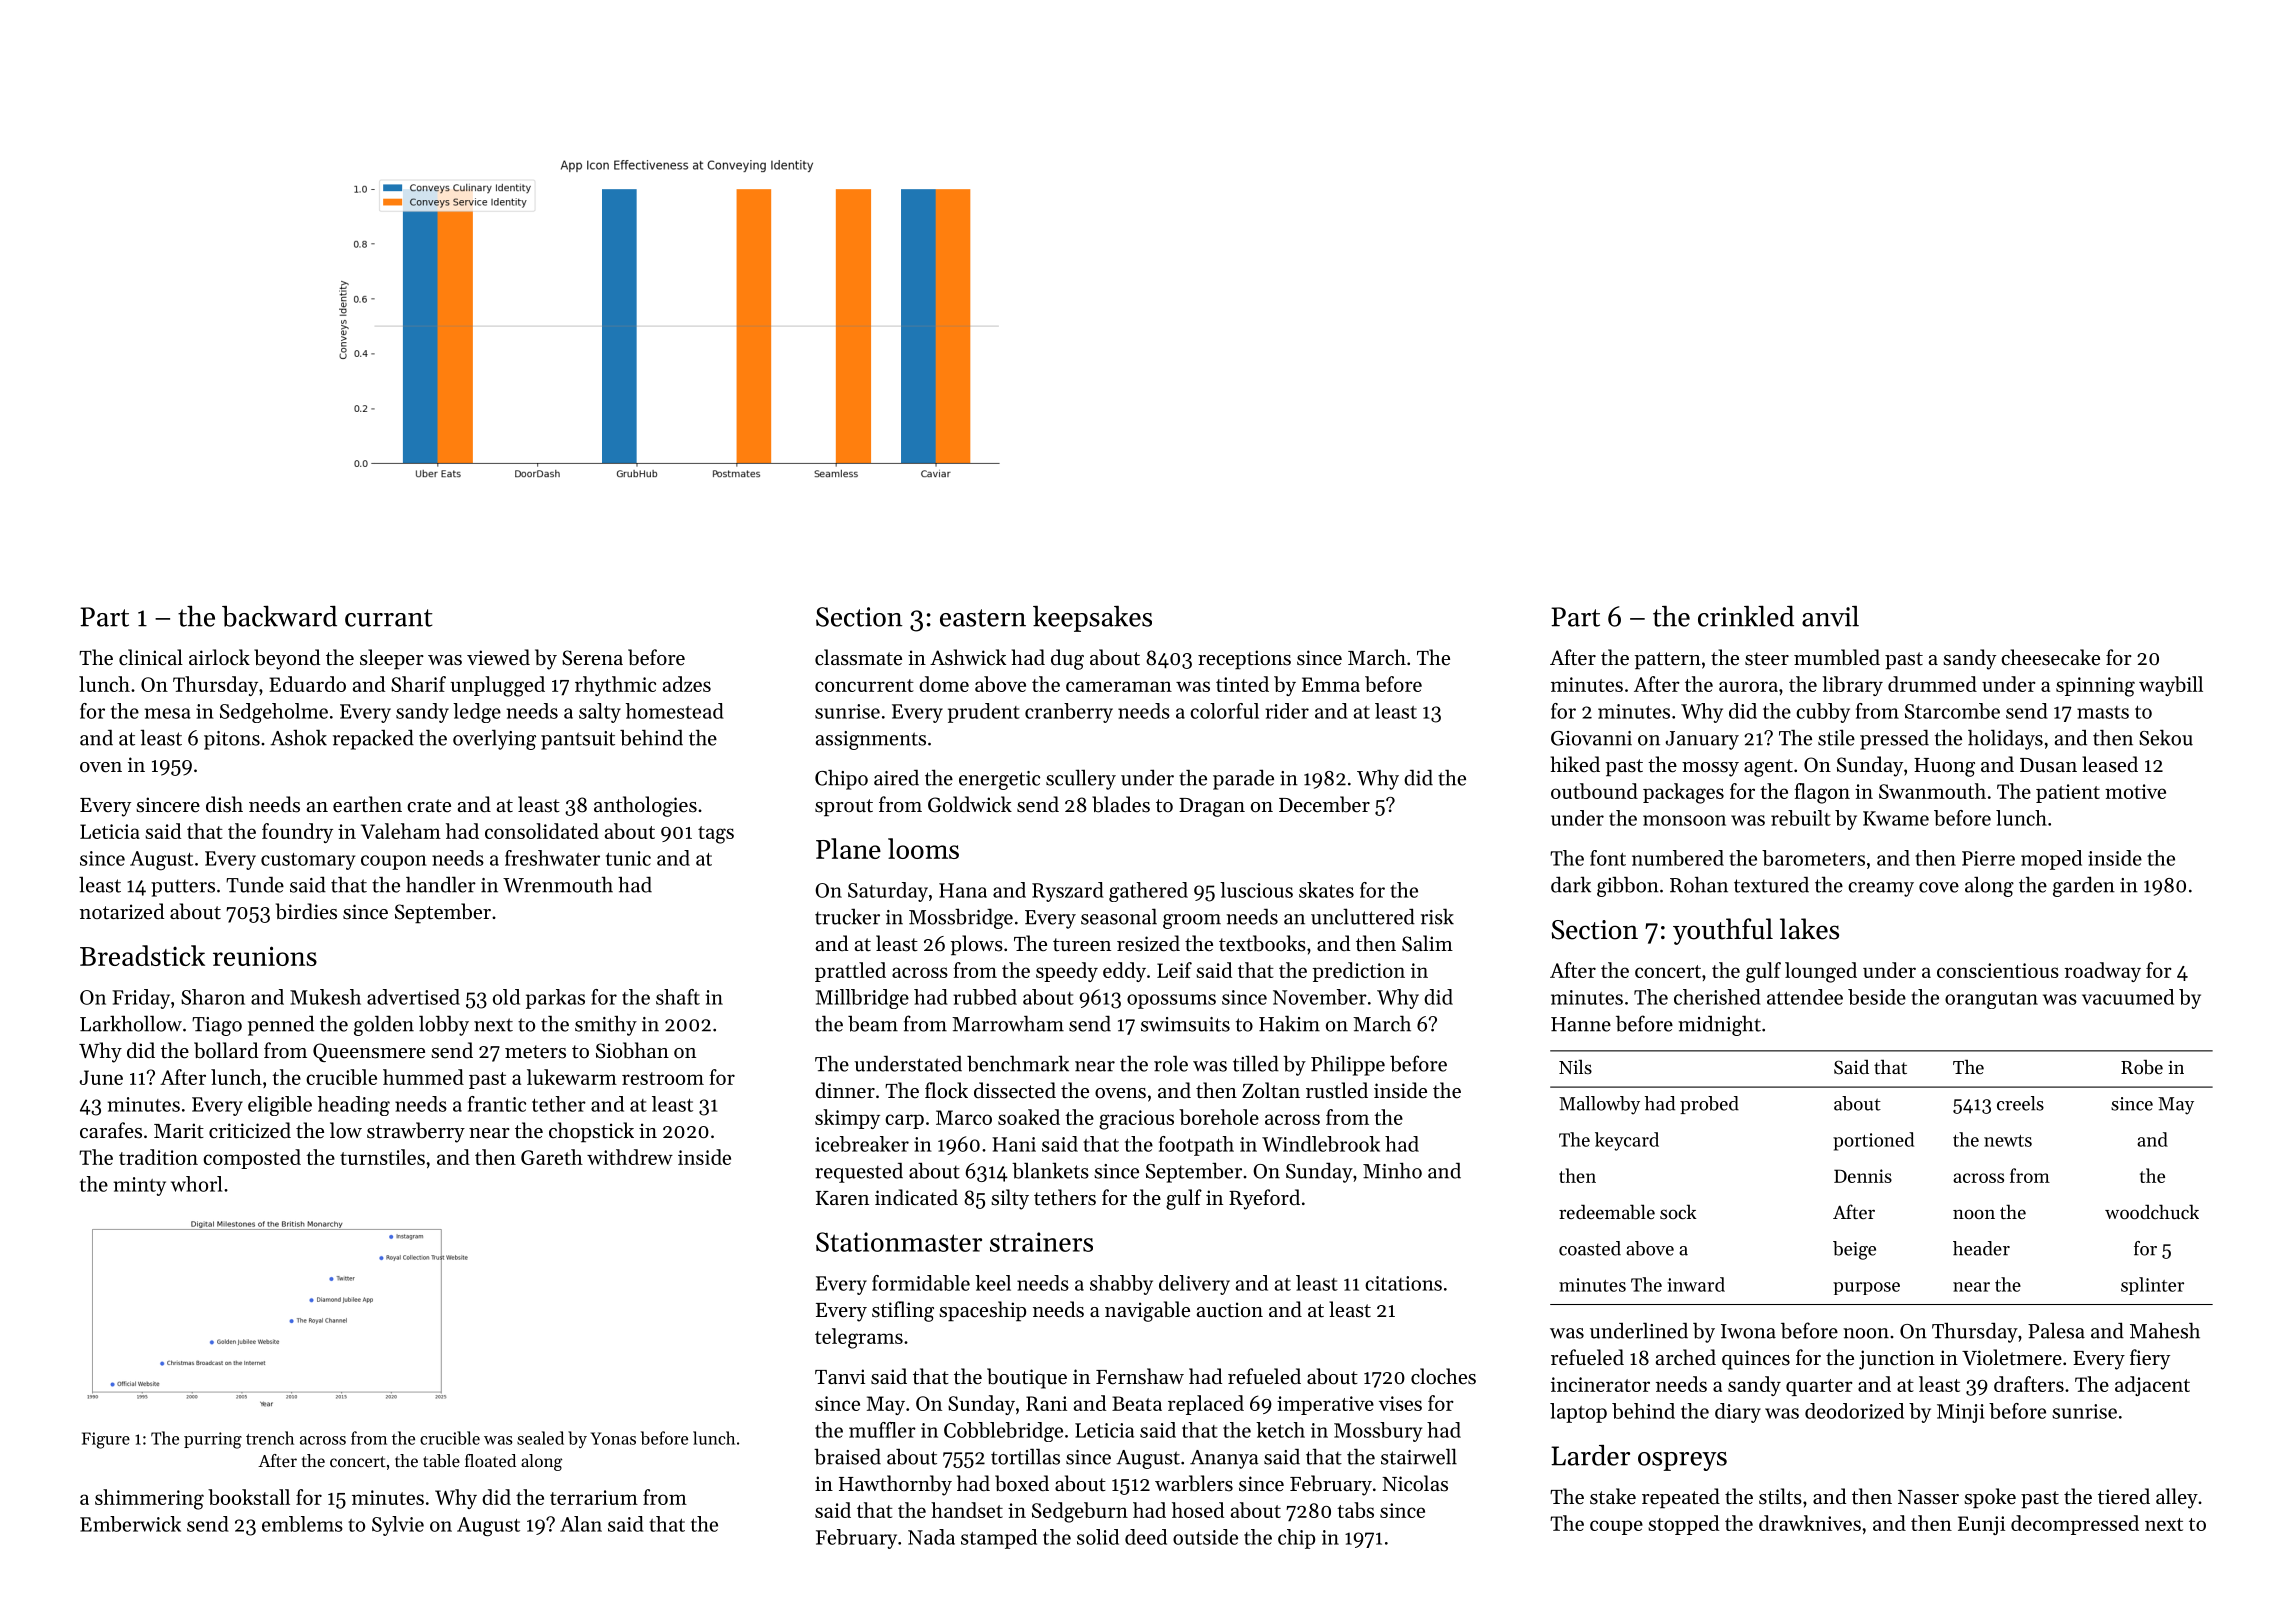 The image size is (2292, 1620). Describe the element at coordinates (279, 616) in the screenshot. I see `backward` at that location.
